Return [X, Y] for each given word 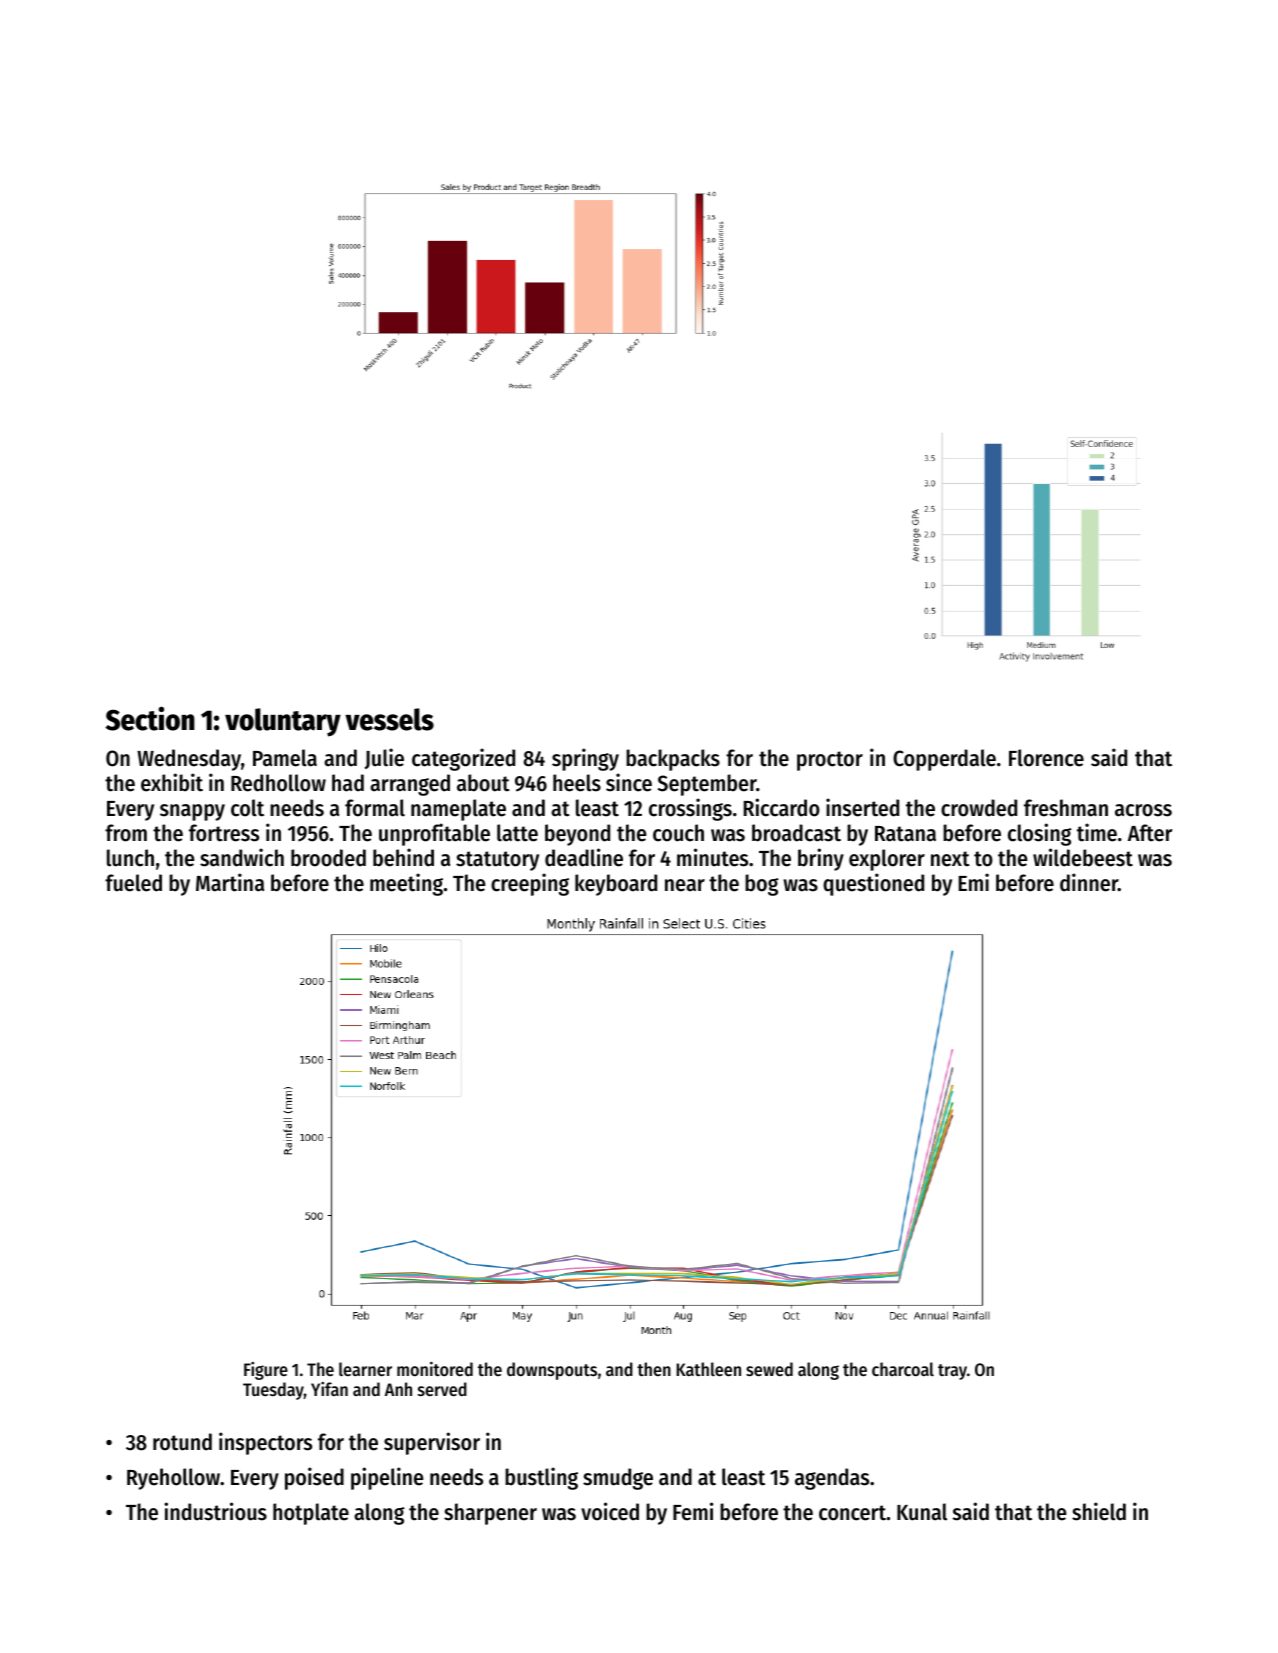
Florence [1046, 758]
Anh [398, 1389]
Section [150, 718]
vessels [389, 719]
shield [1099, 1511]
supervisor [432, 1443]
